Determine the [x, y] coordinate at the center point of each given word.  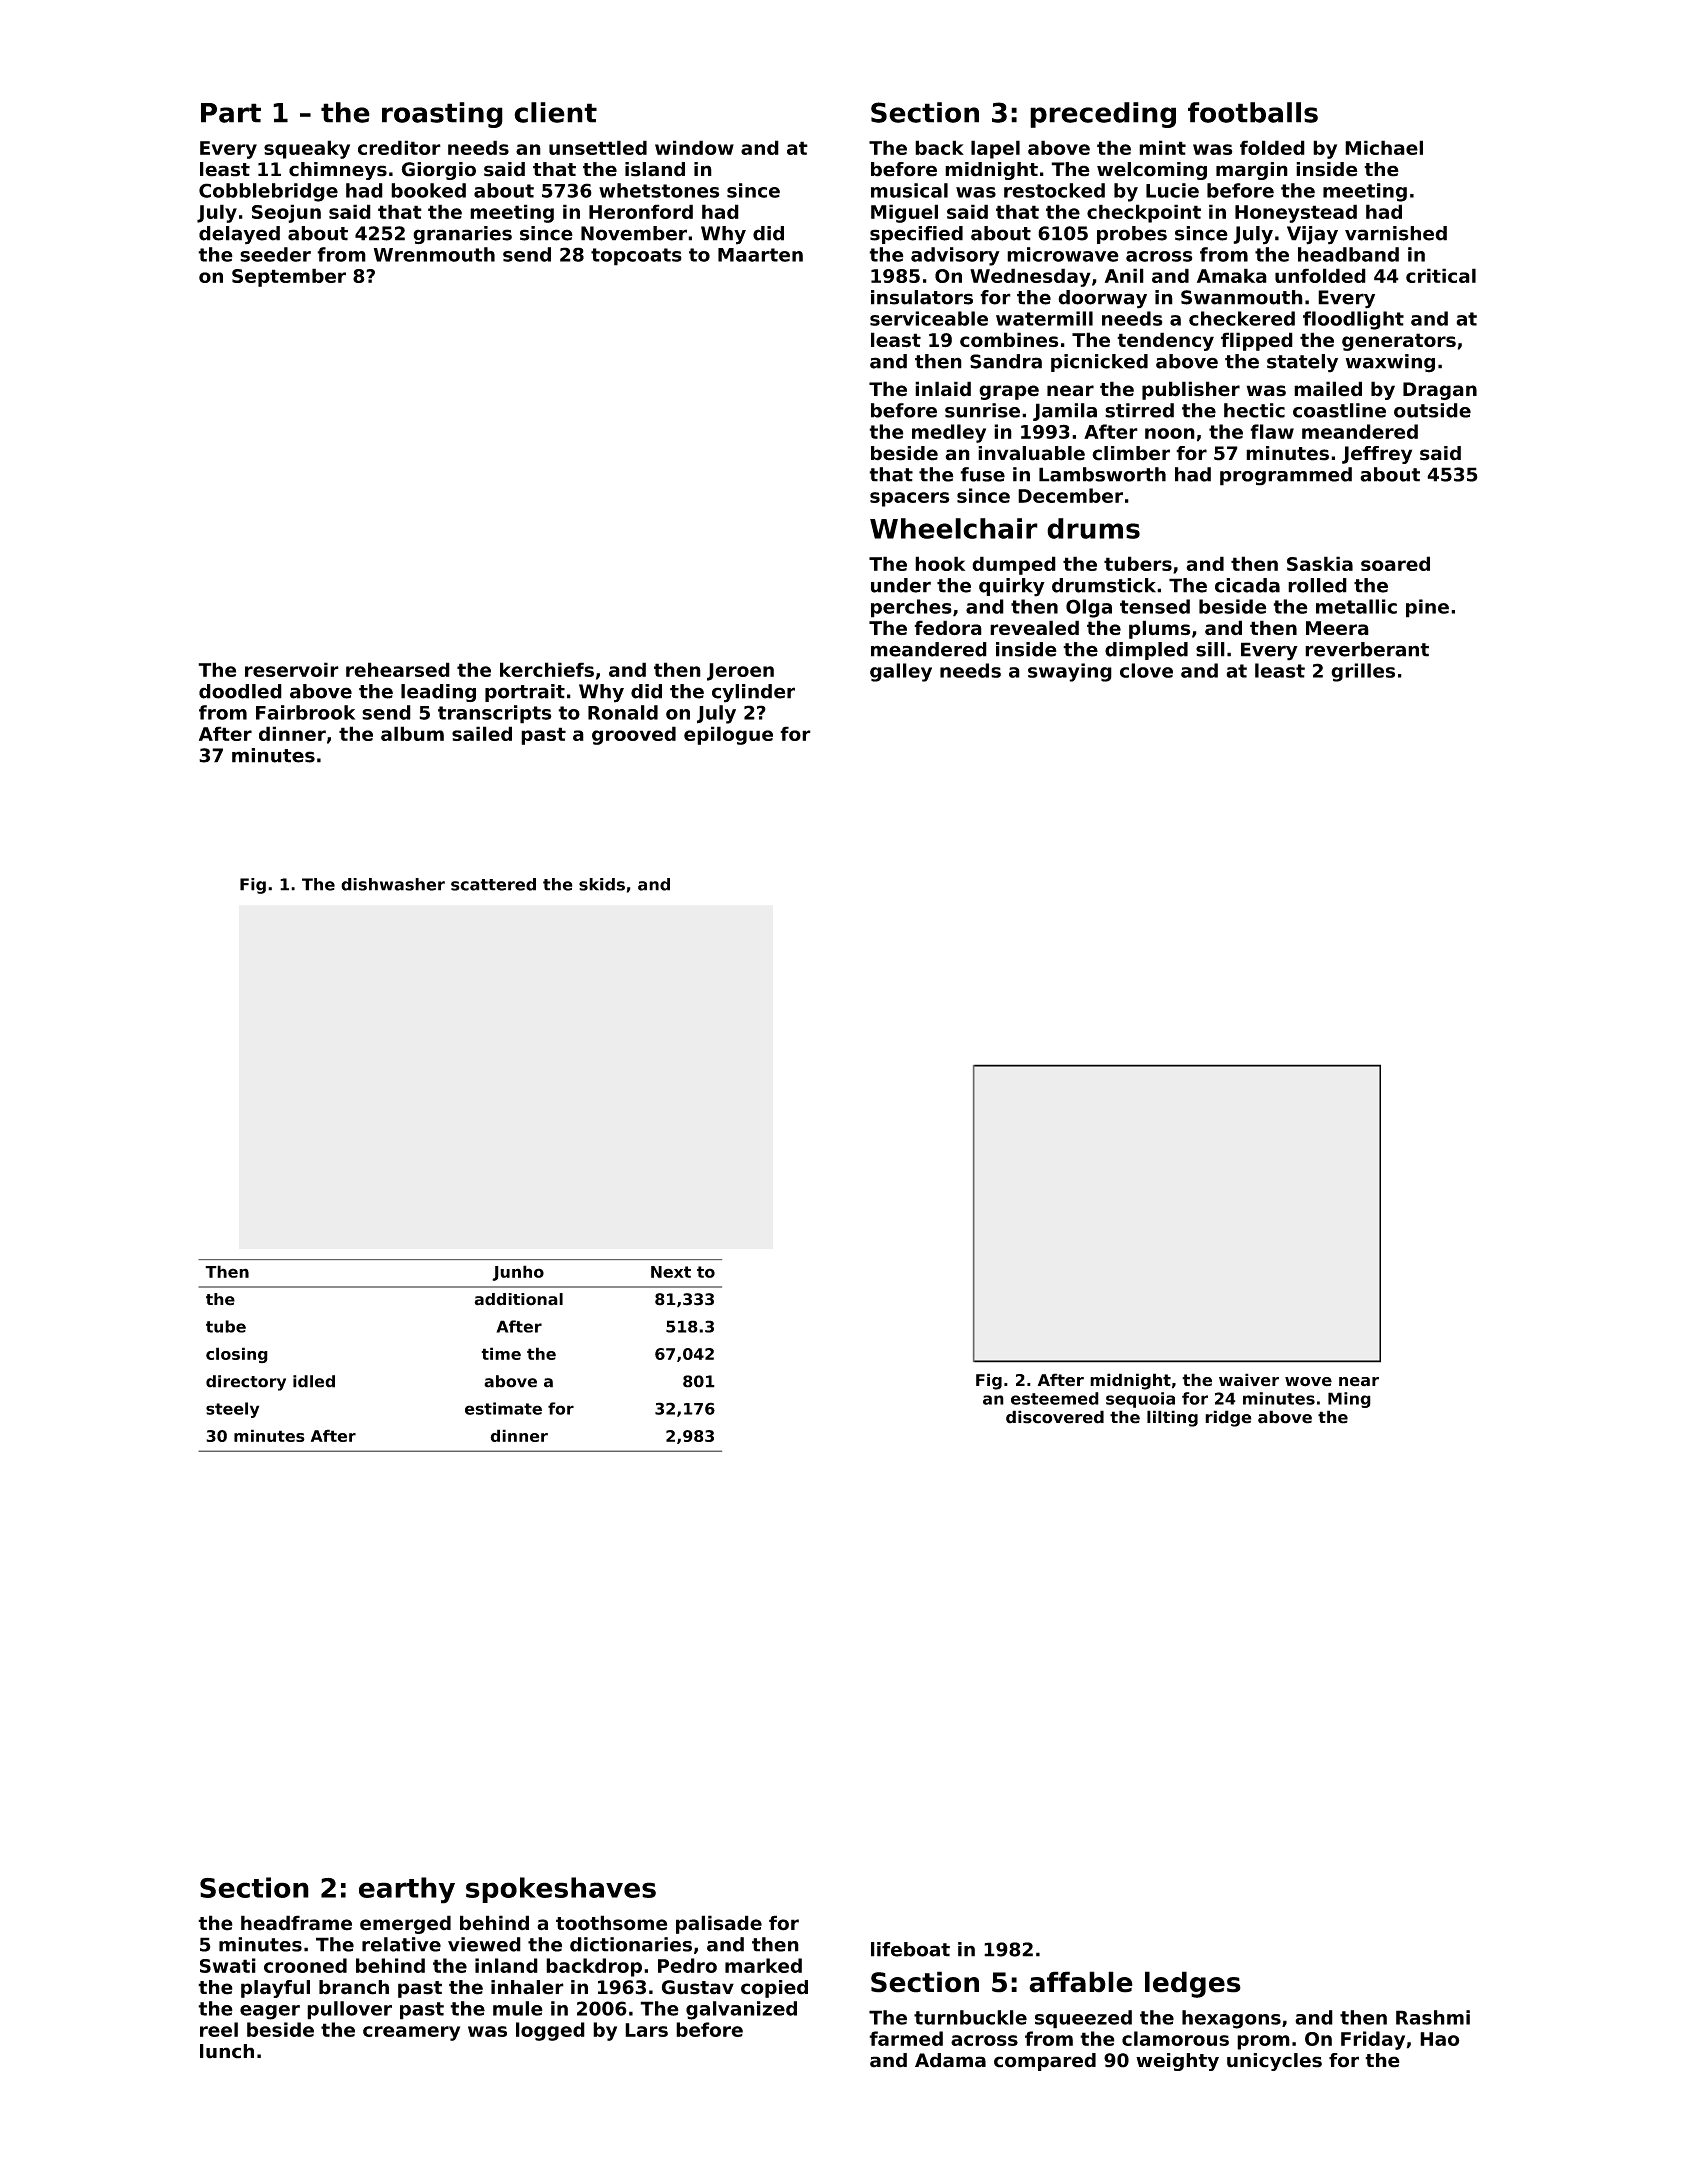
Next [671, 1272]
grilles [1363, 672]
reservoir [292, 669]
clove [1146, 670]
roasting [442, 115]
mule [518, 2008]
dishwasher [393, 884]
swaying [1070, 672]
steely [232, 1410]
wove [1308, 1382]
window [694, 147]
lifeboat [910, 1949]
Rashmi [1433, 2017]
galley [901, 672]
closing [237, 1355]
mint [1162, 147]
